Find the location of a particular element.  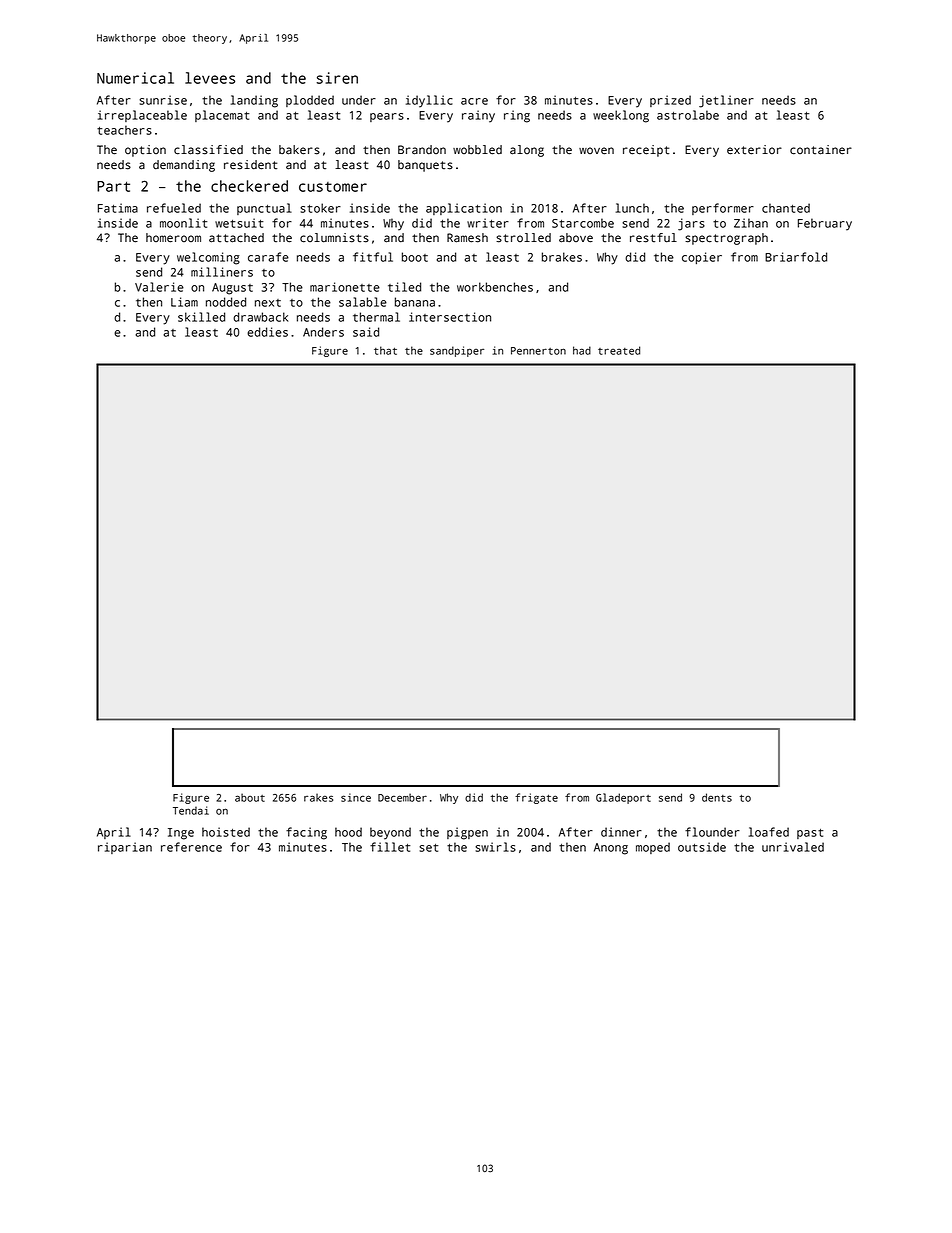

siren is located at coordinates (337, 78).
